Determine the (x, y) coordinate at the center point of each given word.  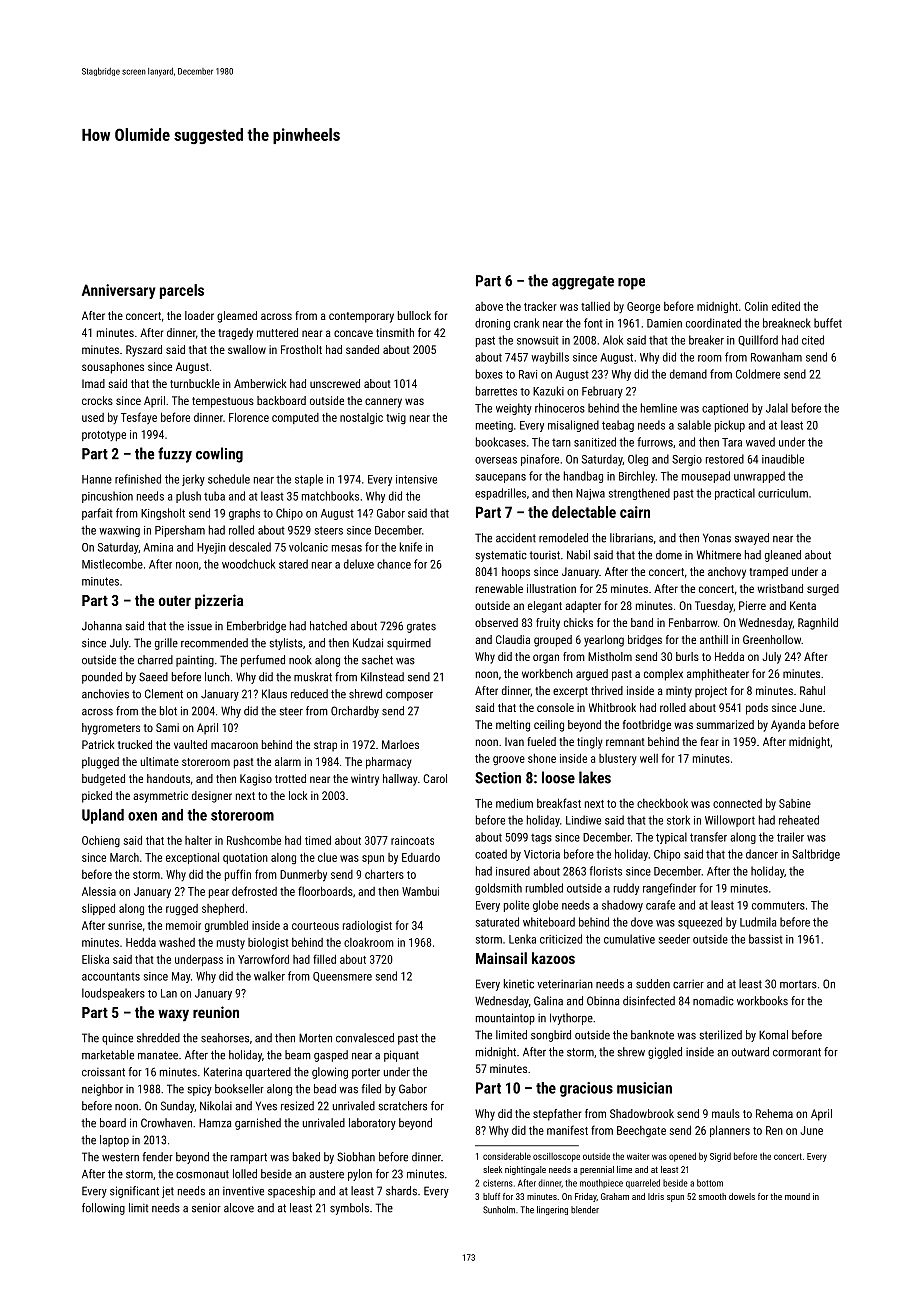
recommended (214, 643)
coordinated (713, 323)
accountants (111, 976)
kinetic (519, 984)
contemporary (361, 317)
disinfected (649, 1001)
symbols (349, 1209)
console (555, 707)
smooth (712, 1196)
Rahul (812, 690)
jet (168, 1192)
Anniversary (118, 291)
